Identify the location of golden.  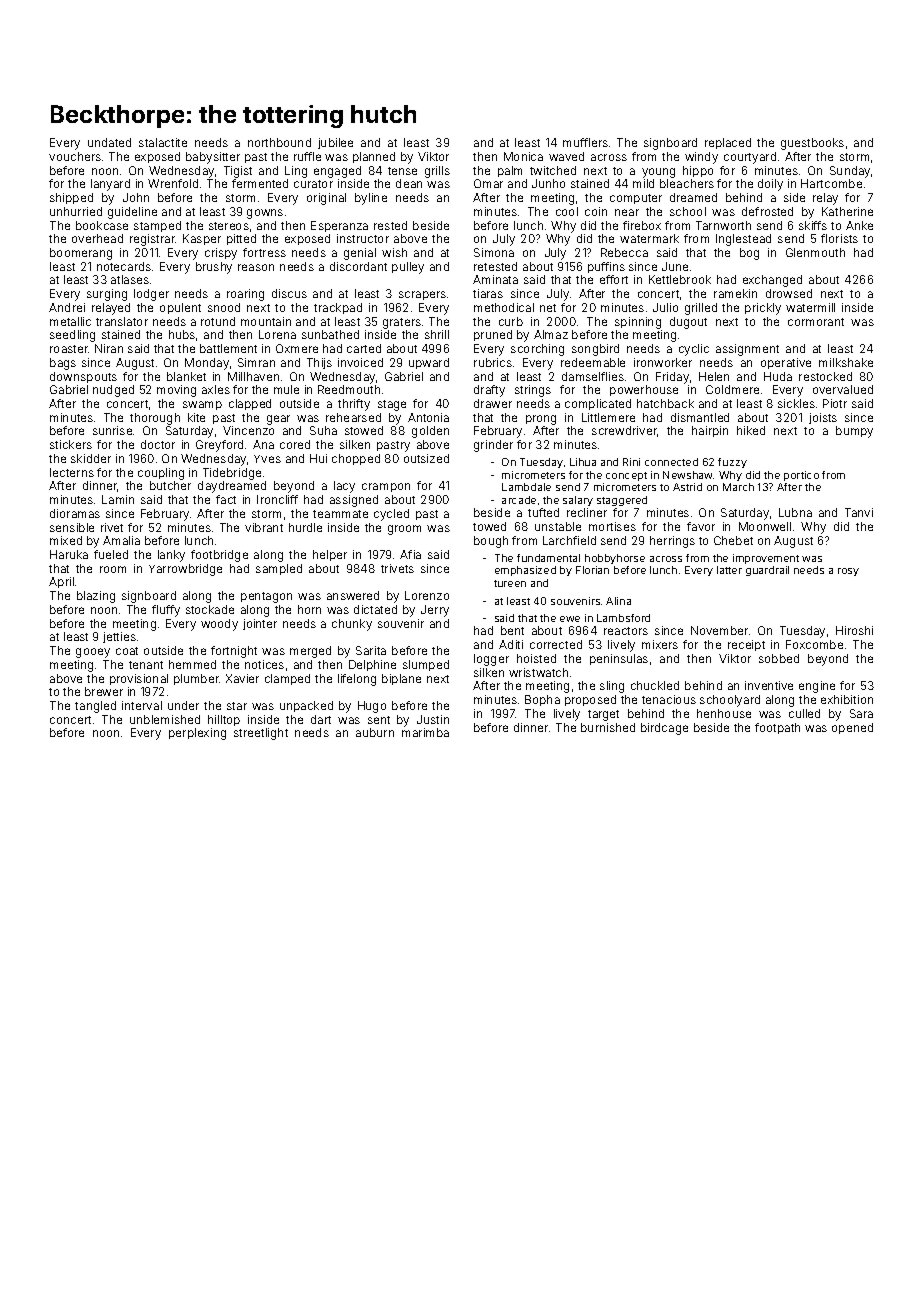
(430, 432).
